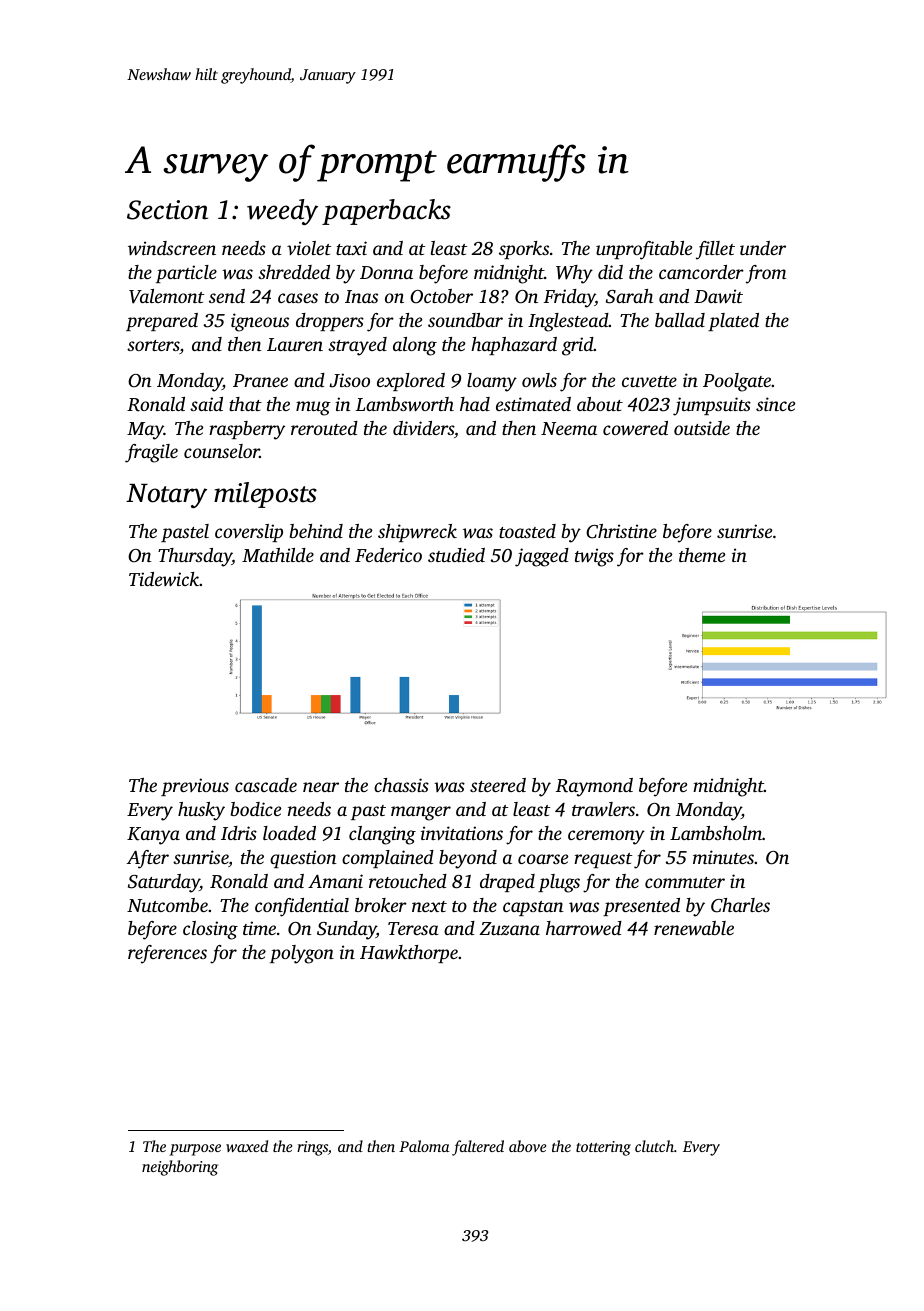  What do you see at coordinates (206, 404) in the screenshot?
I see `said` at bounding box center [206, 404].
